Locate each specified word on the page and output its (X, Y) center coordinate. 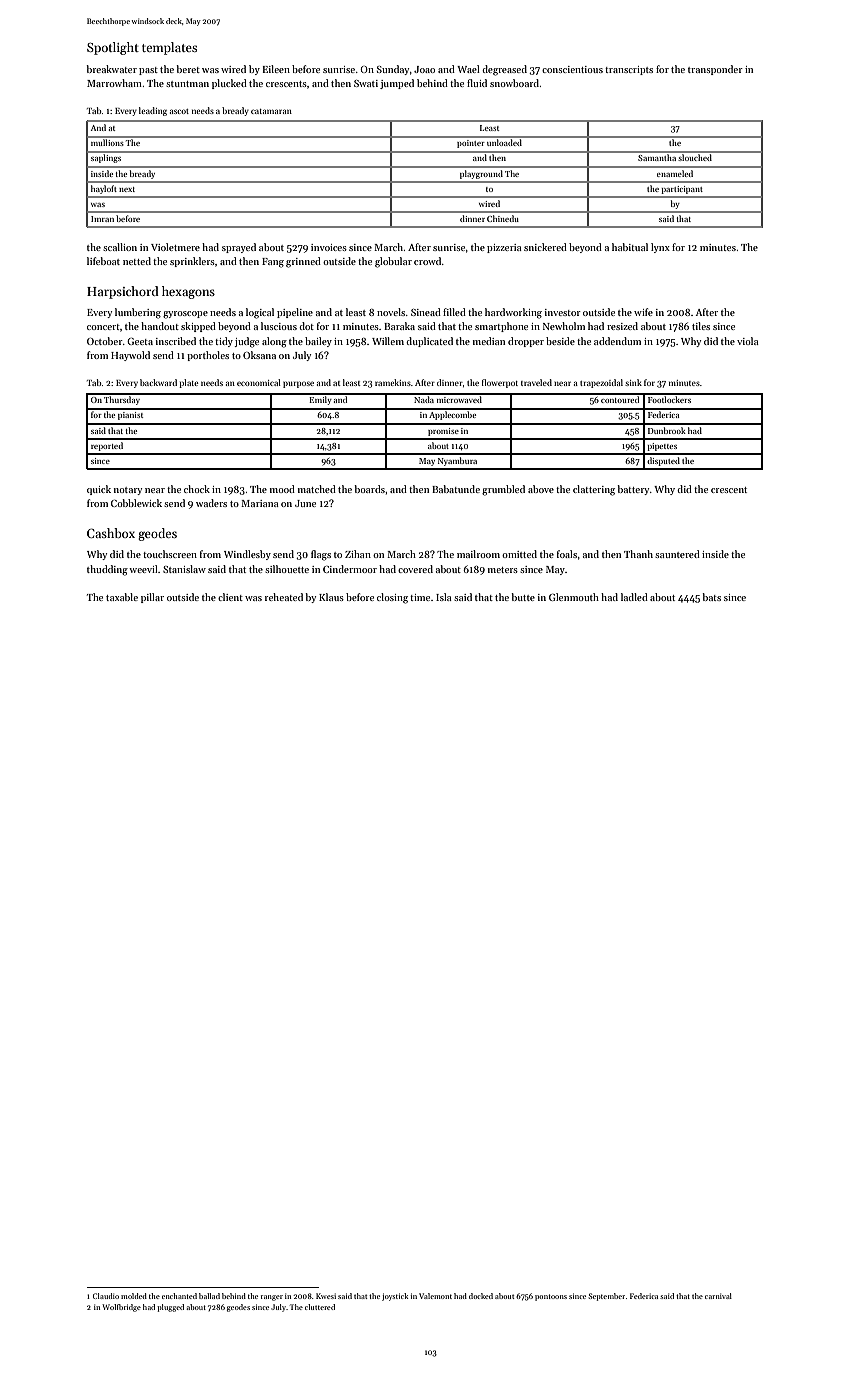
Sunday (393, 70)
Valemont (435, 1296)
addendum (617, 341)
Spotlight (113, 48)
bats (712, 597)
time (420, 597)
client (230, 597)
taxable (122, 597)
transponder (715, 70)
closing (392, 598)
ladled (634, 597)
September (607, 1297)
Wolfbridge (121, 1308)
